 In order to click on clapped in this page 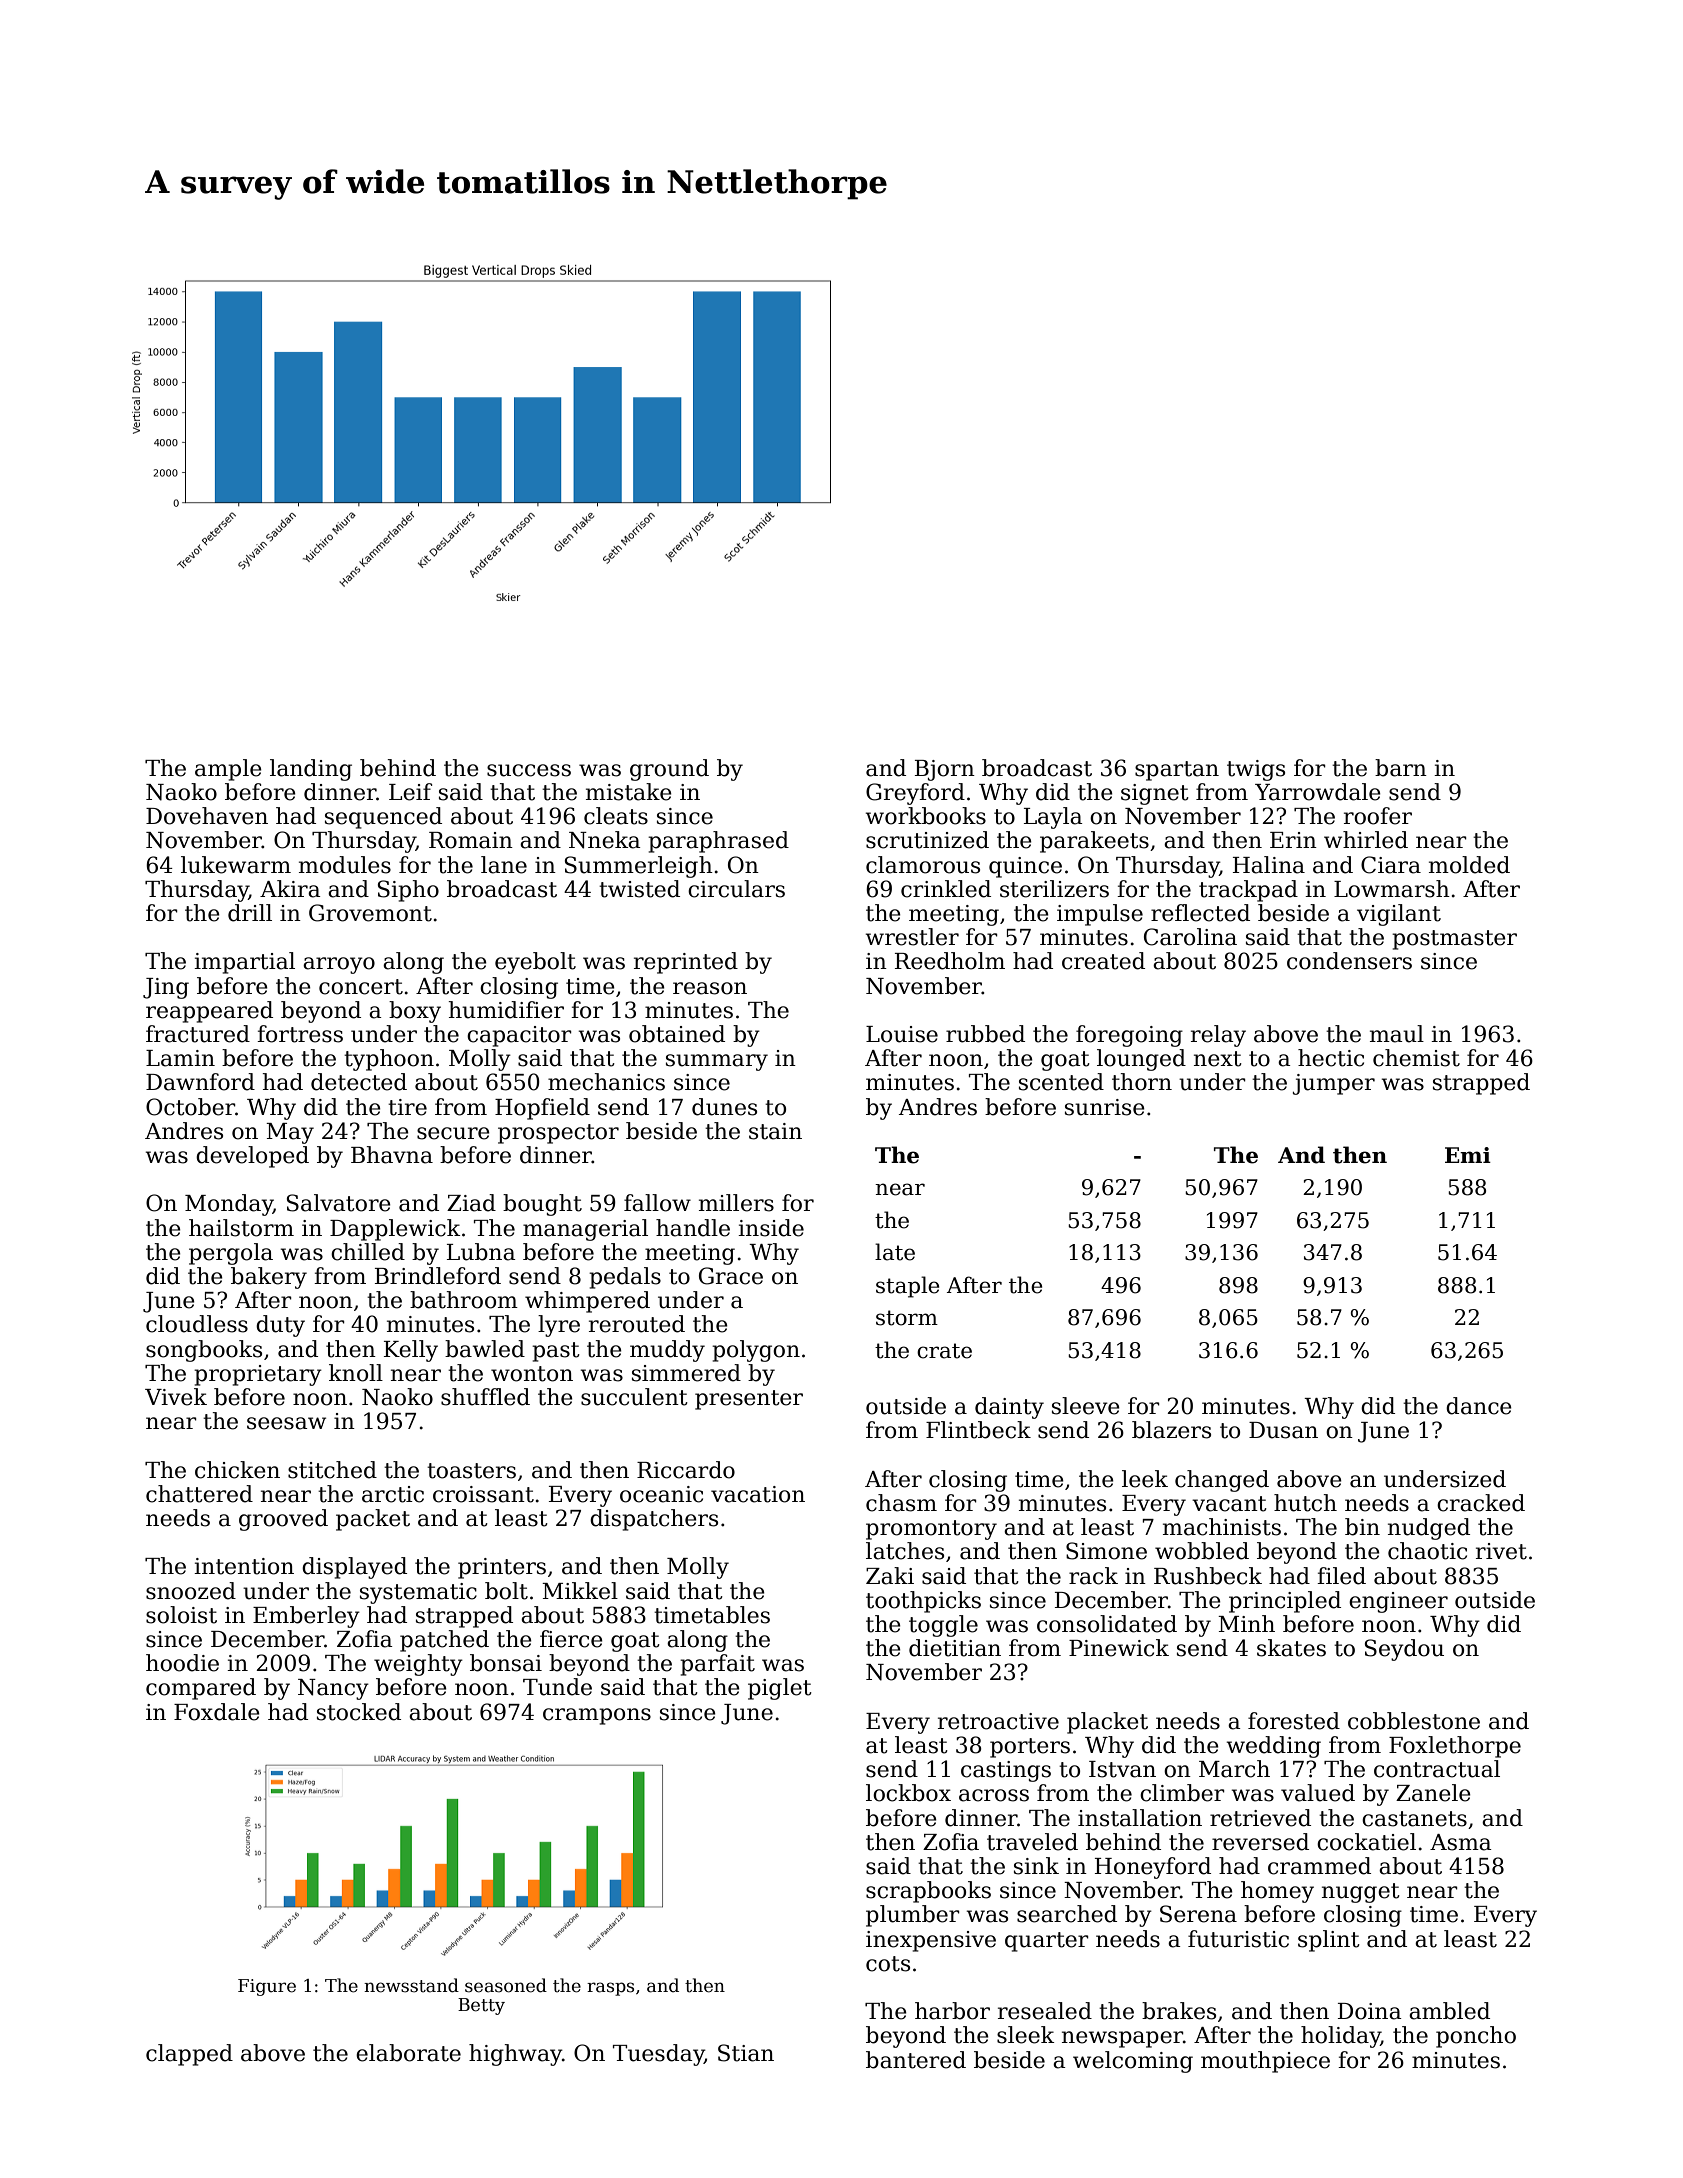, I will do `click(189, 2055)`.
